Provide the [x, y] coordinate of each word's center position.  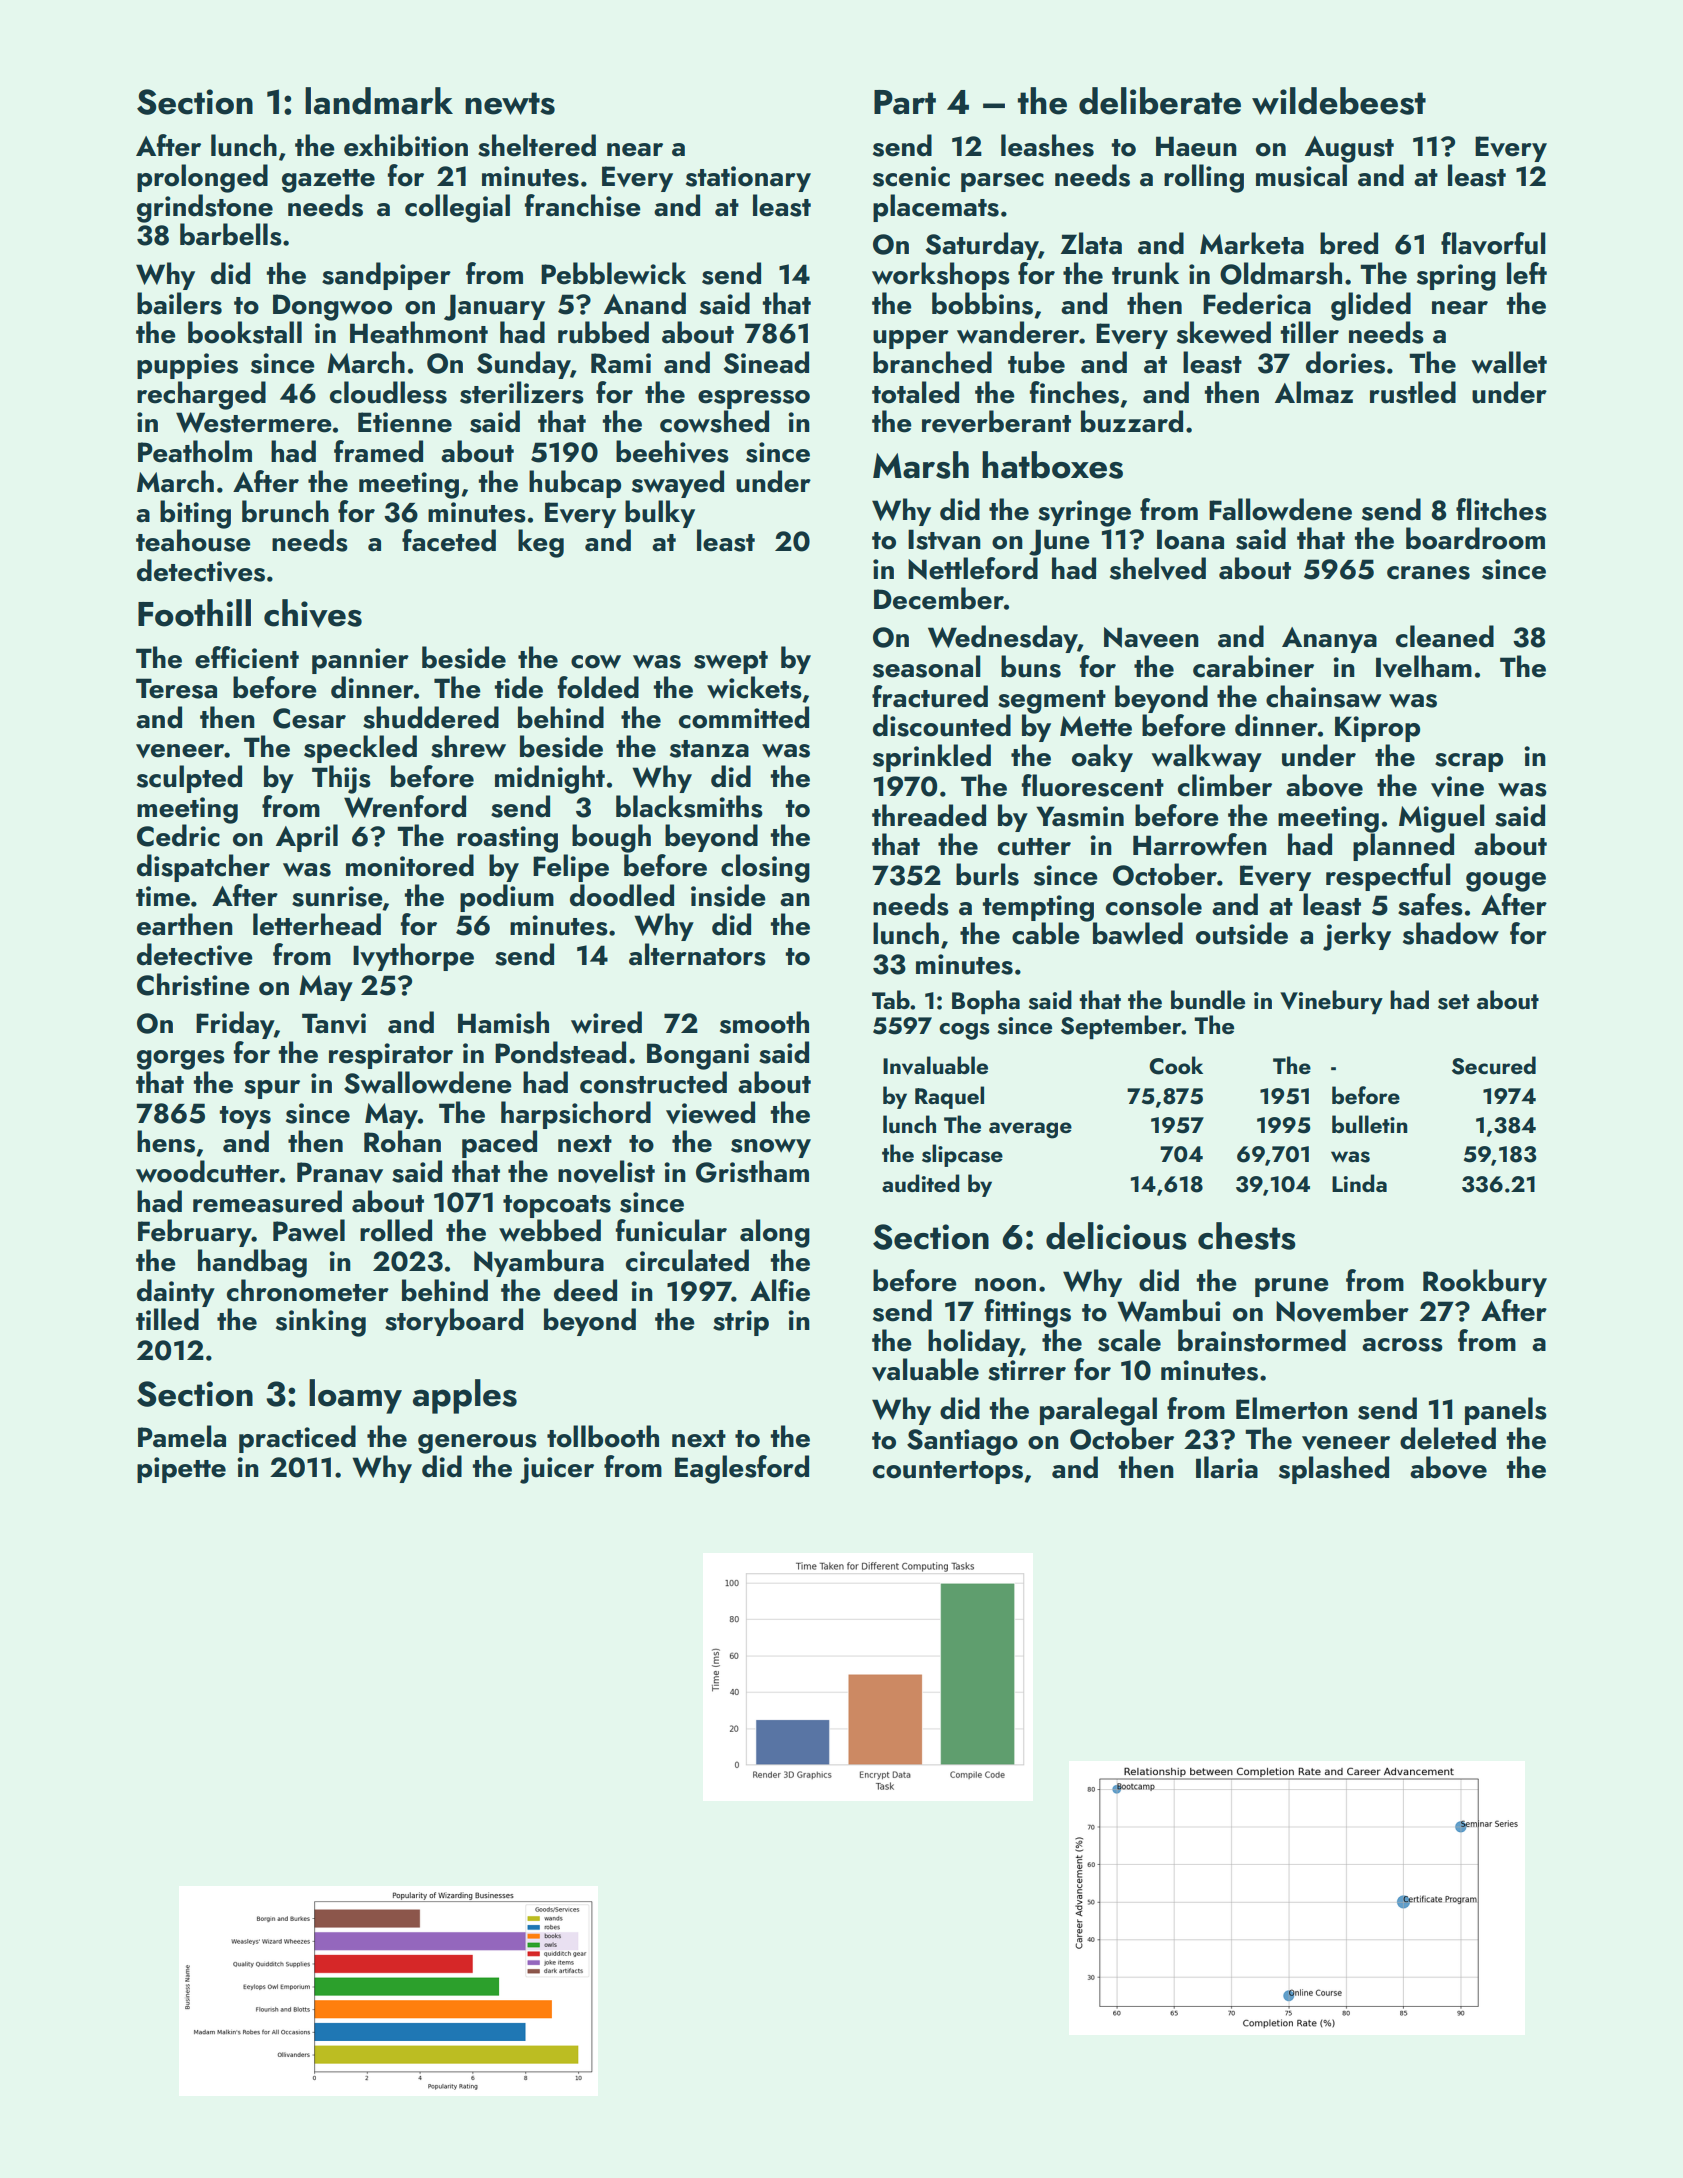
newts [510, 103]
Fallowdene [1280, 509]
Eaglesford [742, 1469]
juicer [557, 1470]
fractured [930, 696]
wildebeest [1339, 101]
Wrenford [405, 806]
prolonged [202, 178]
